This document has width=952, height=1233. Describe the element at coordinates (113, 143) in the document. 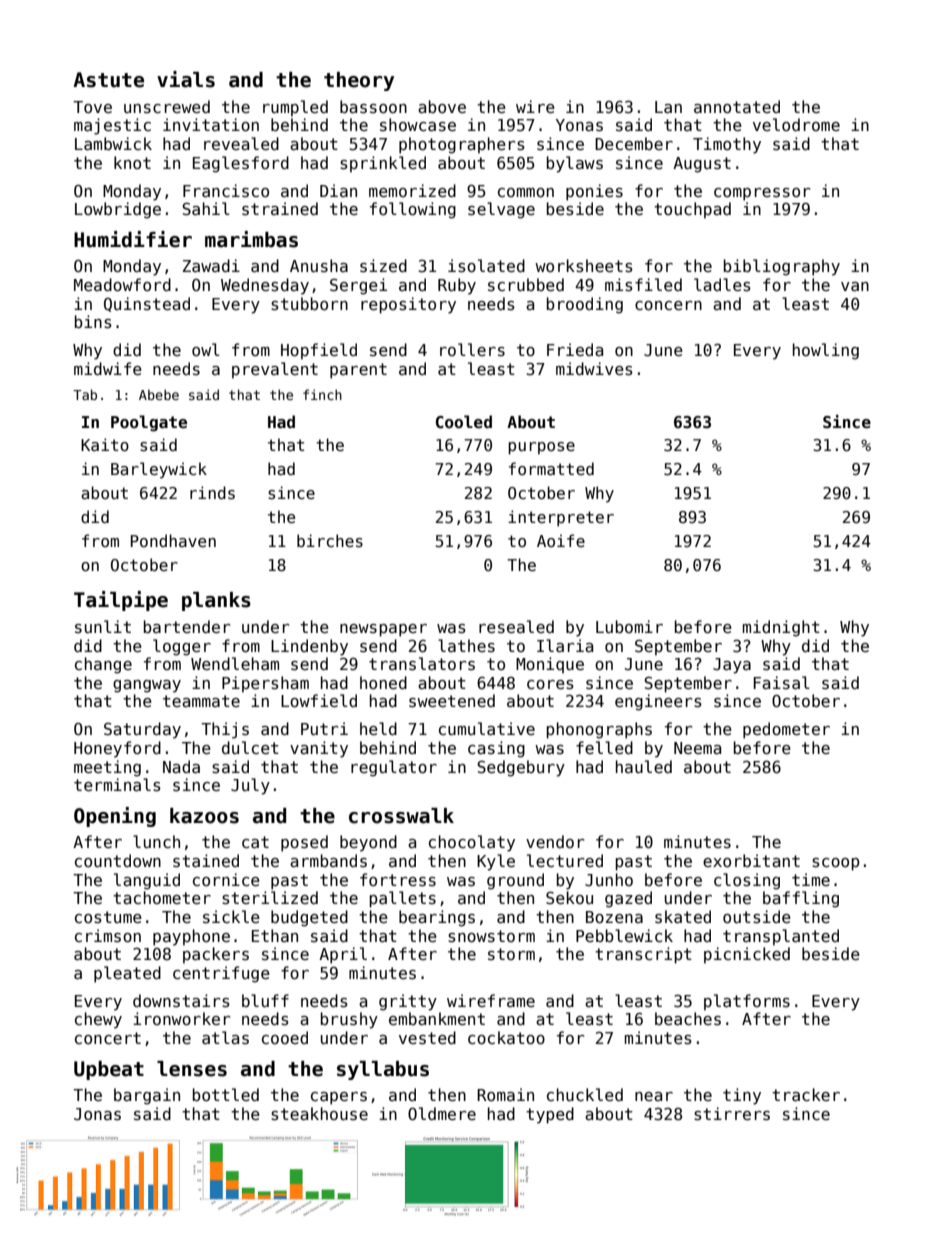

I see `Lambwick` at that location.
